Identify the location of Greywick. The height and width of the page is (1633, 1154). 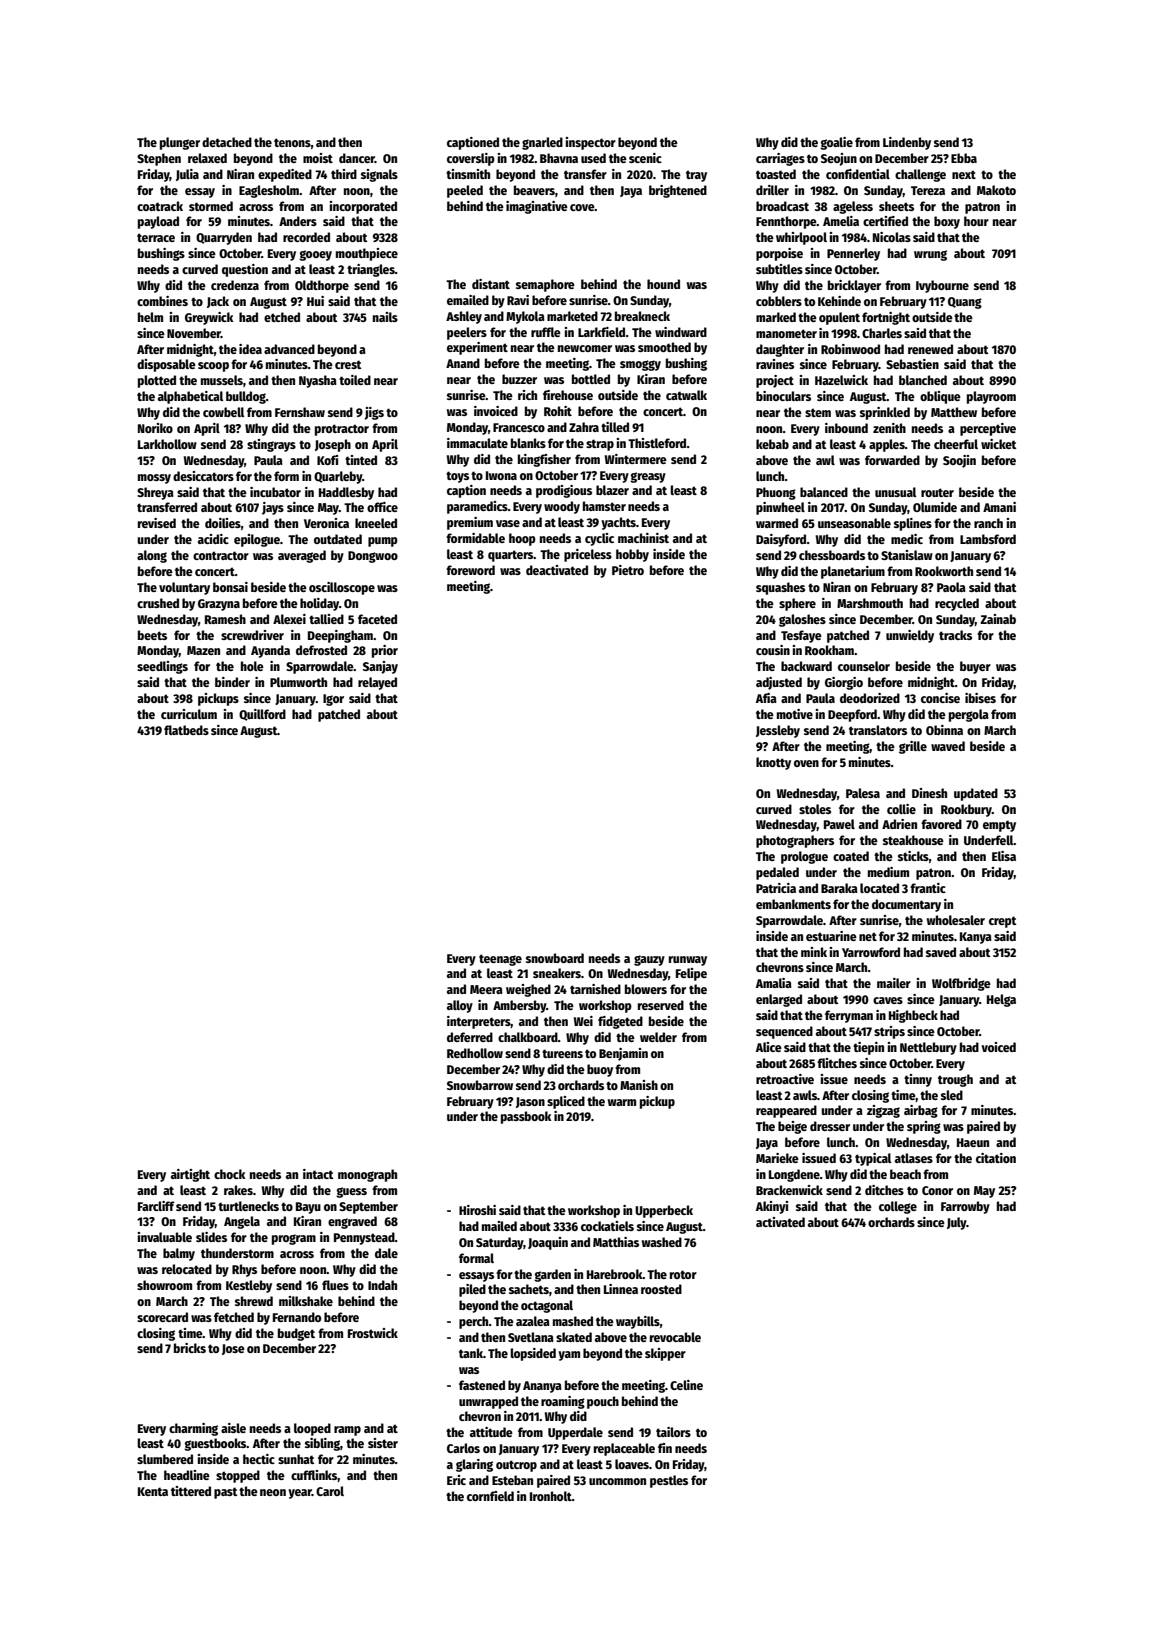
(209, 318).
